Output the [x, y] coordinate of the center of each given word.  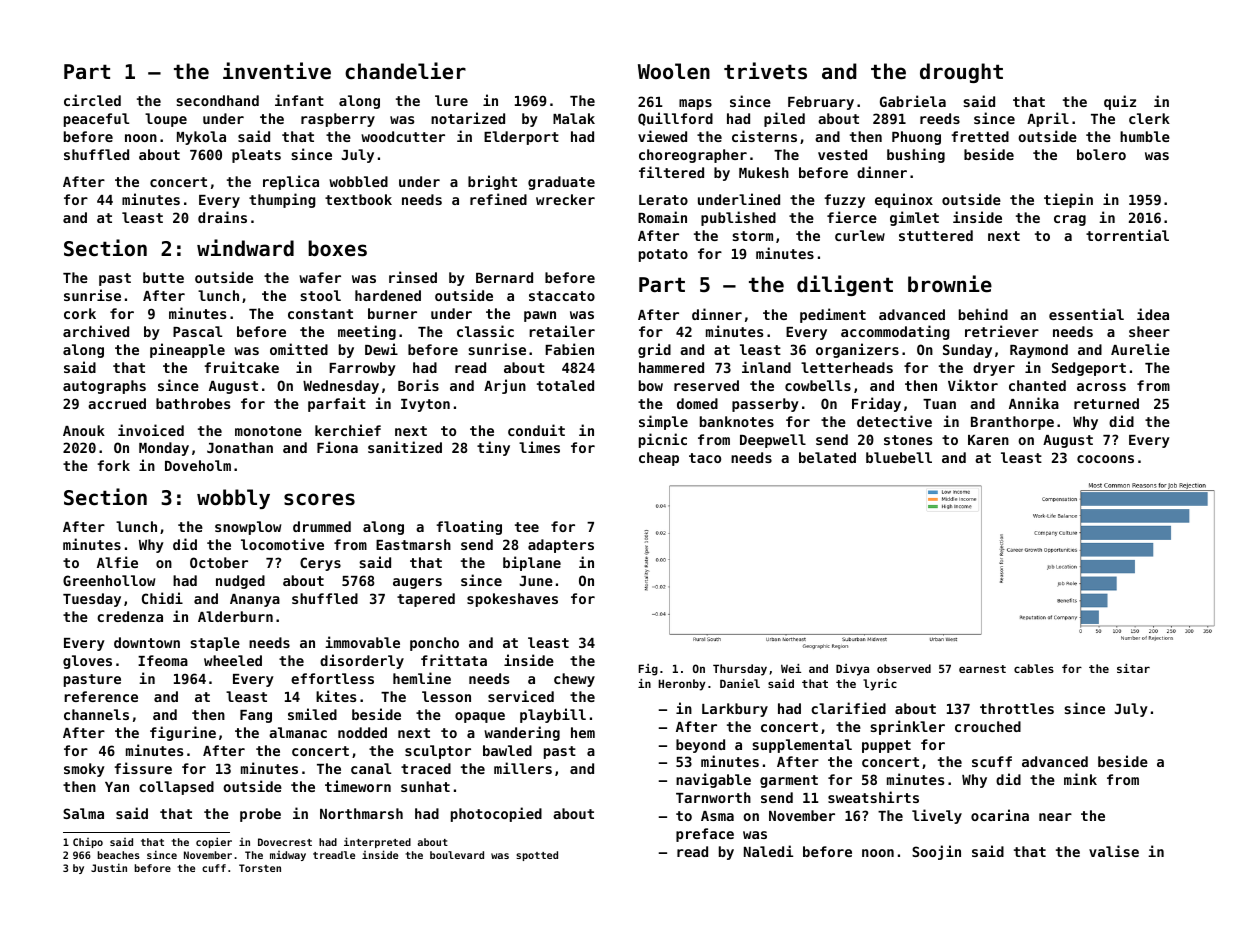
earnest [982, 669]
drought [961, 73]
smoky [84, 770]
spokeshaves [512, 600]
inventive [277, 70]
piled [784, 119]
